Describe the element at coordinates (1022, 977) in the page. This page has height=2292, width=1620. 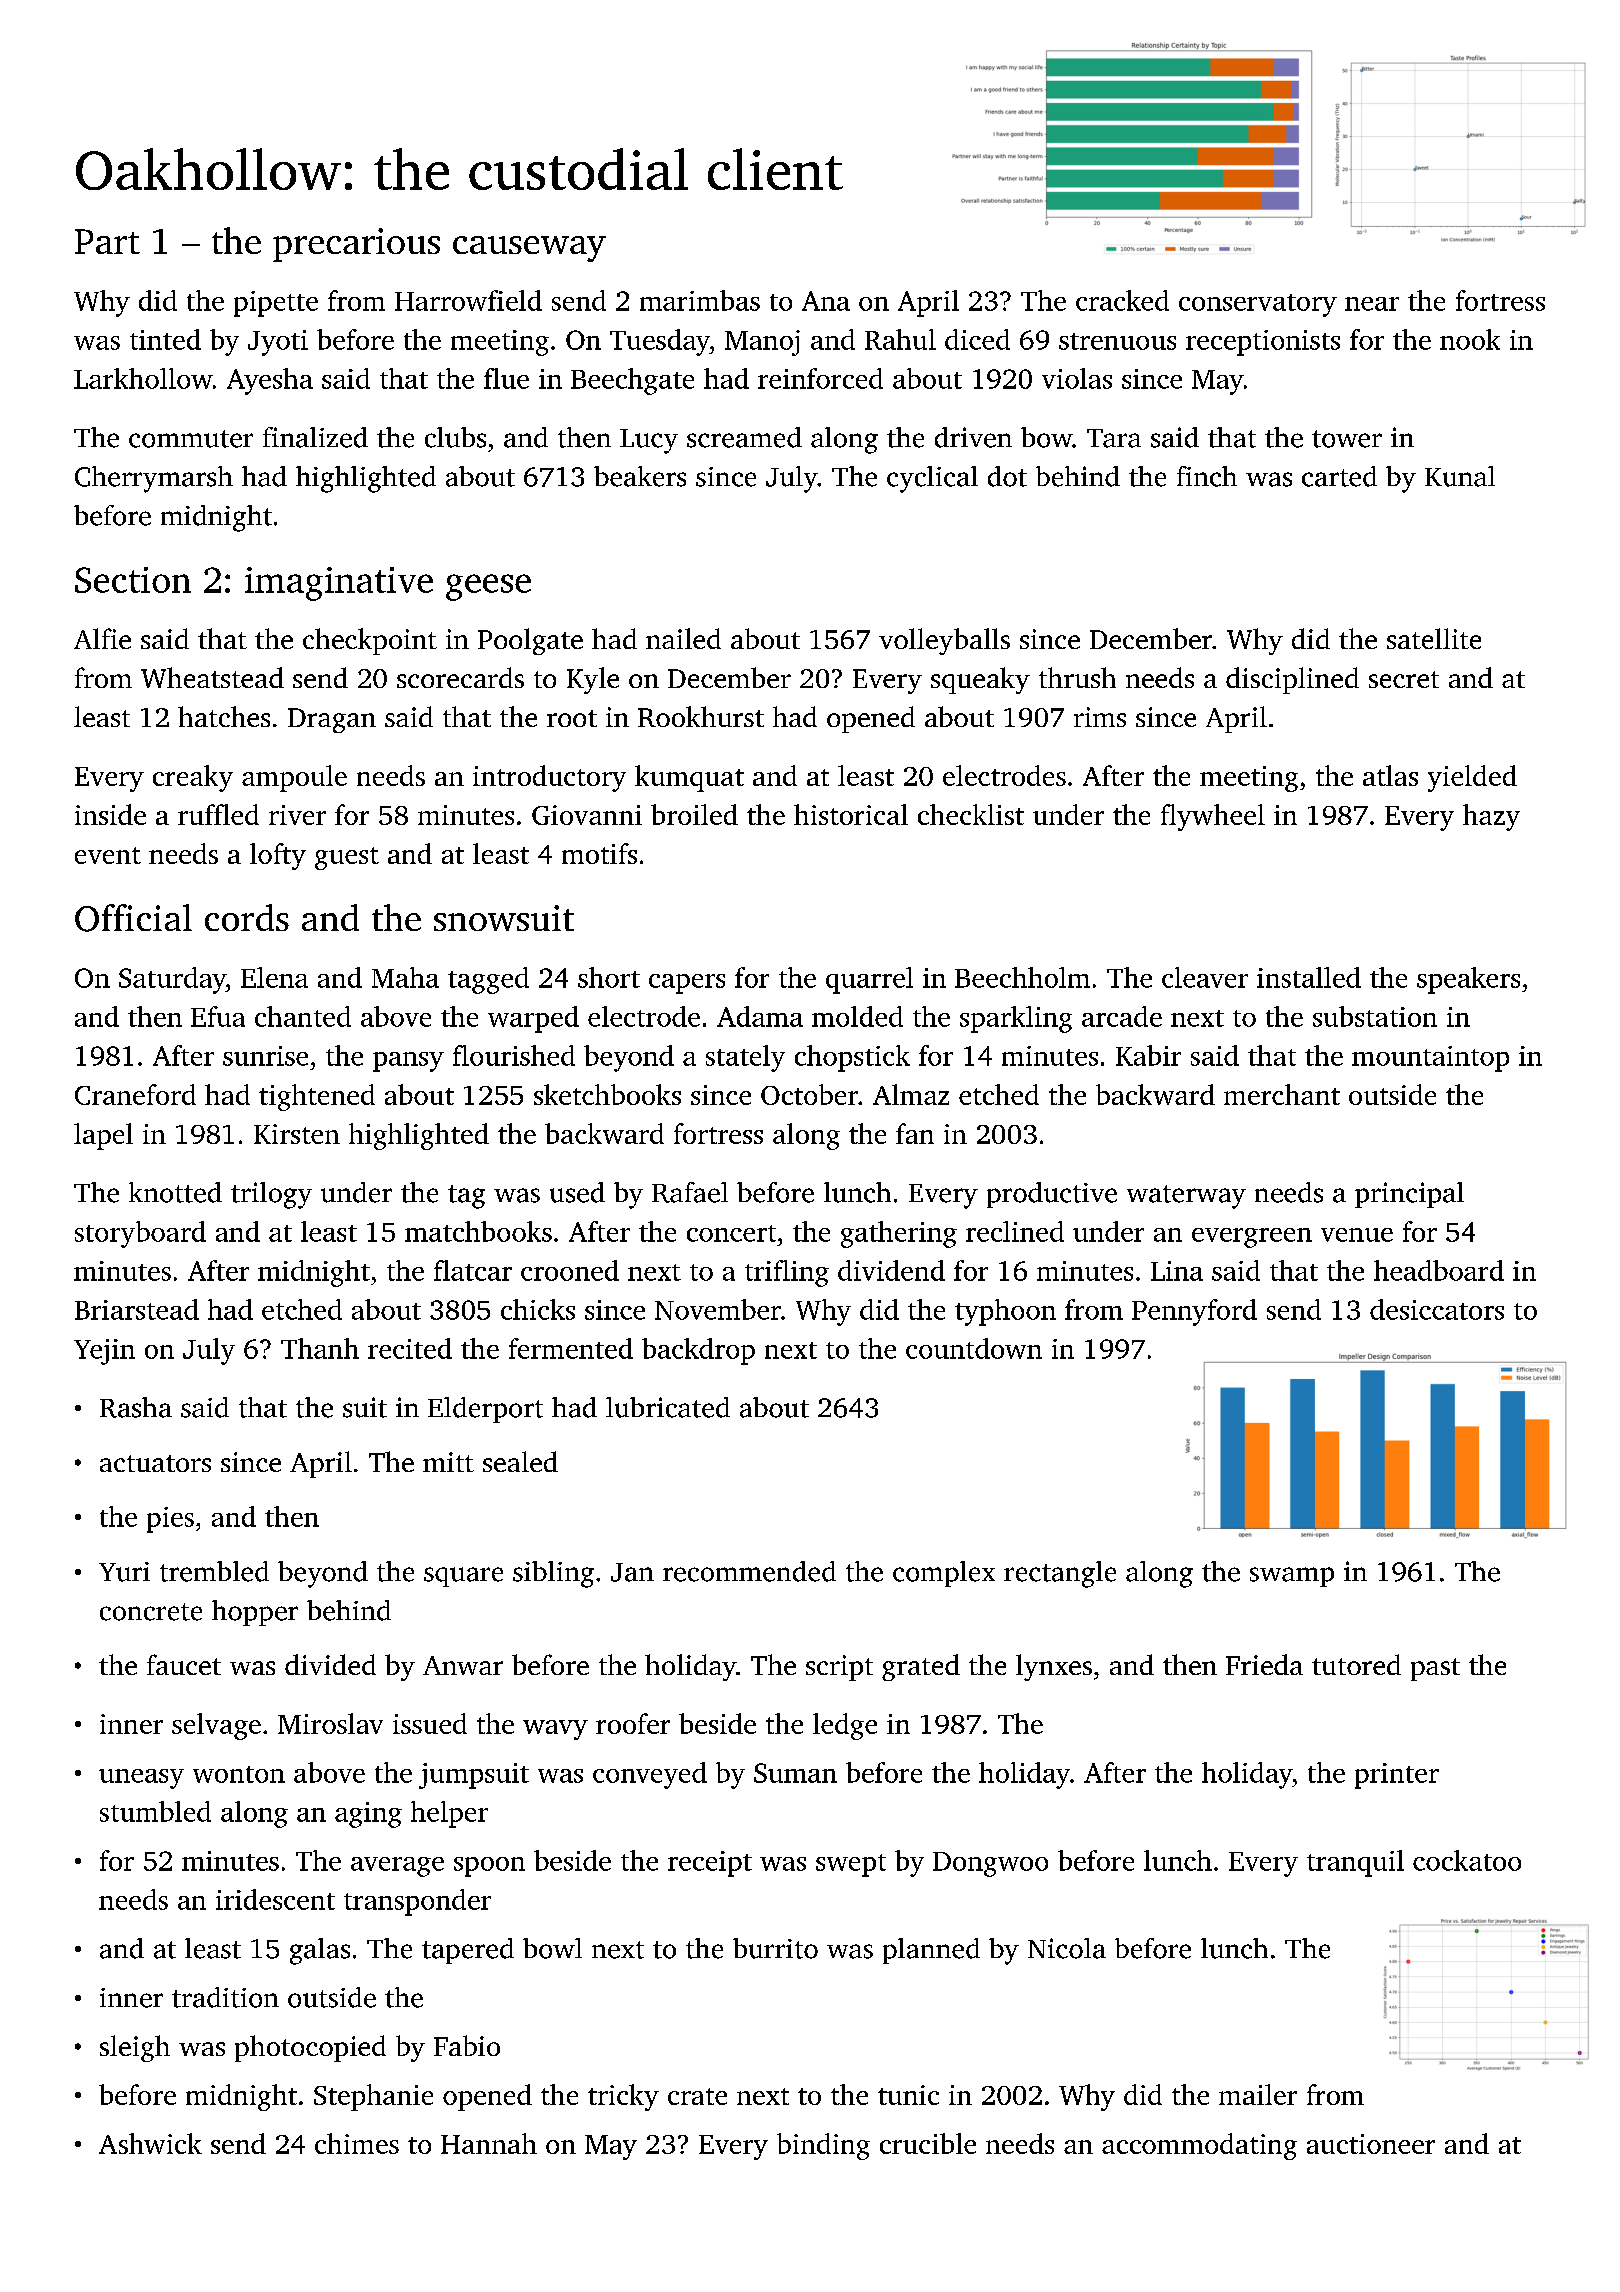
I see `Beechholm` at that location.
